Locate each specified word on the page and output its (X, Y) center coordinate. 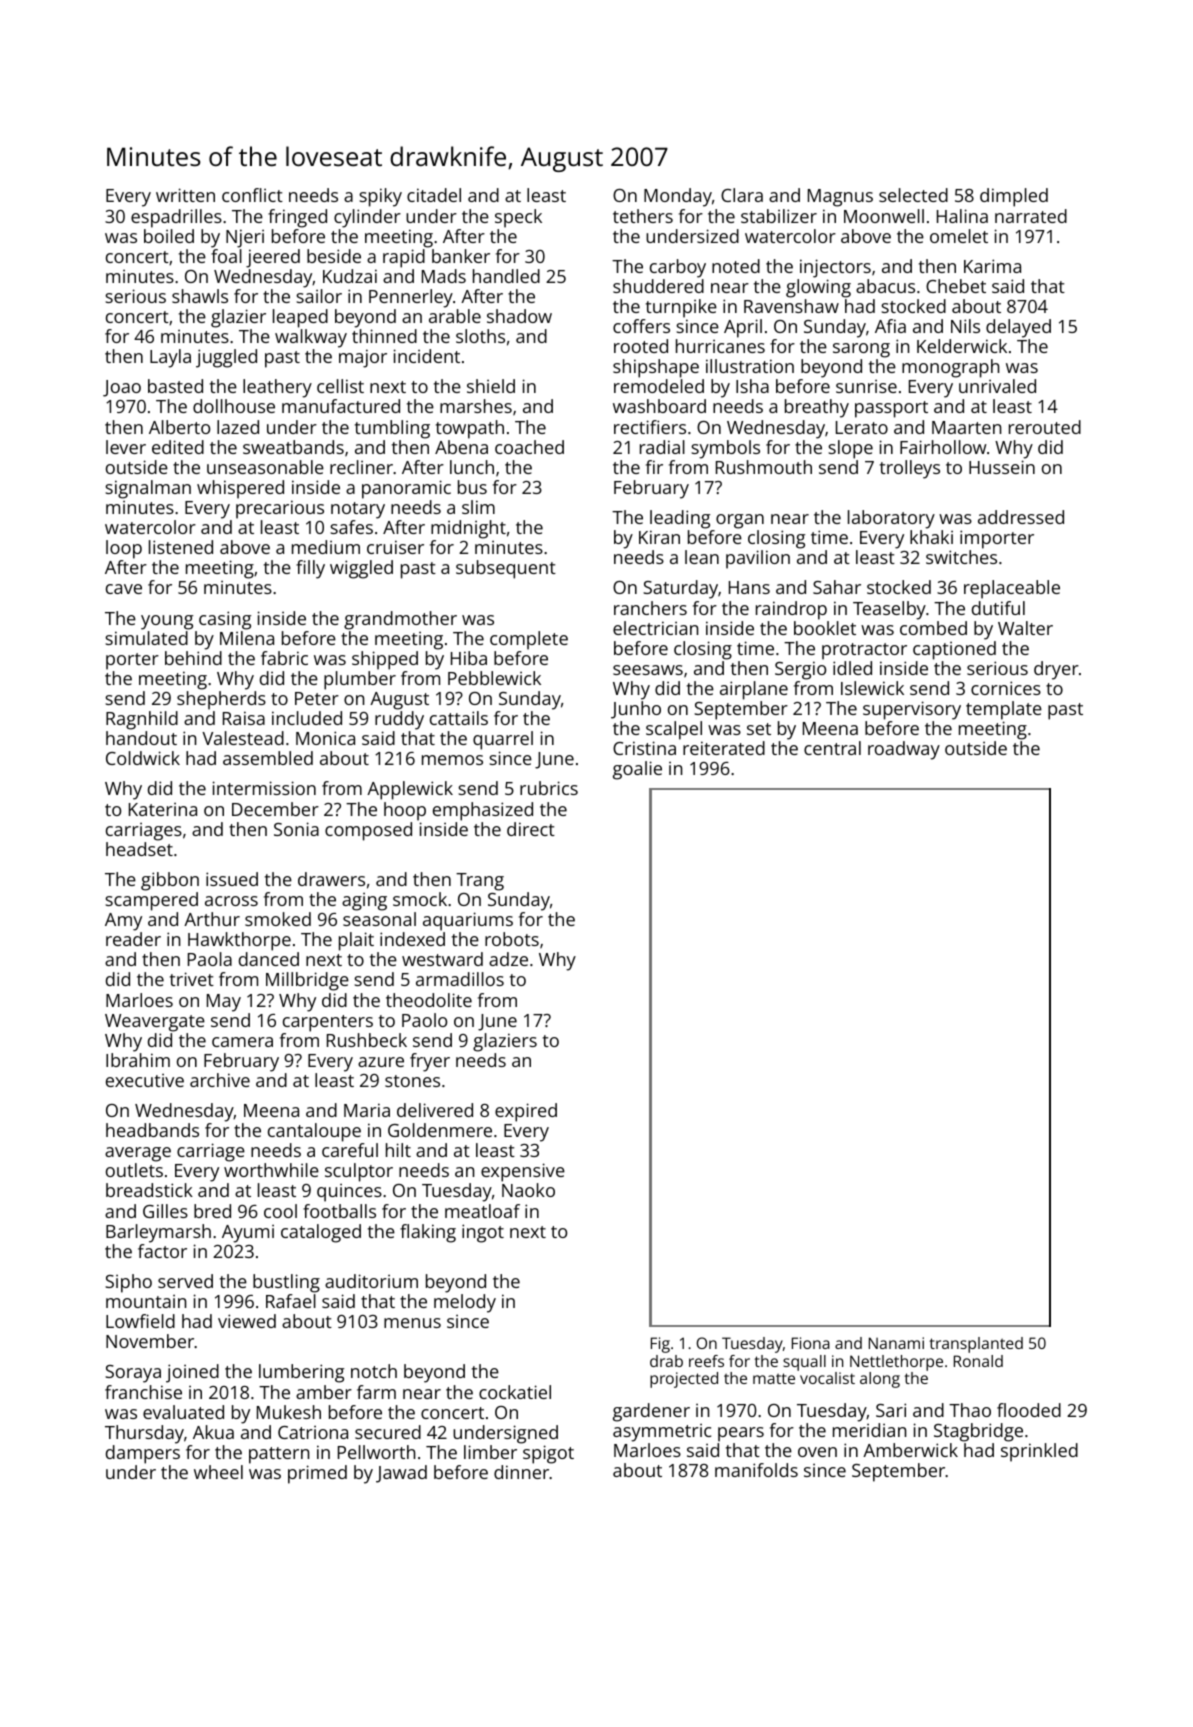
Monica (325, 738)
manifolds (756, 1470)
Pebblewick (494, 678)
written (185, 195)
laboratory (891, 519)
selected (913, 195)
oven (817, 1452)
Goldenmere (440, 1130)
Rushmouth (764, 467)
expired (526, 1112)
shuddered (658, 286)
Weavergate (155, 1023)
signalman (148, 489)
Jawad (401, 1474)
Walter (1025, 628)
